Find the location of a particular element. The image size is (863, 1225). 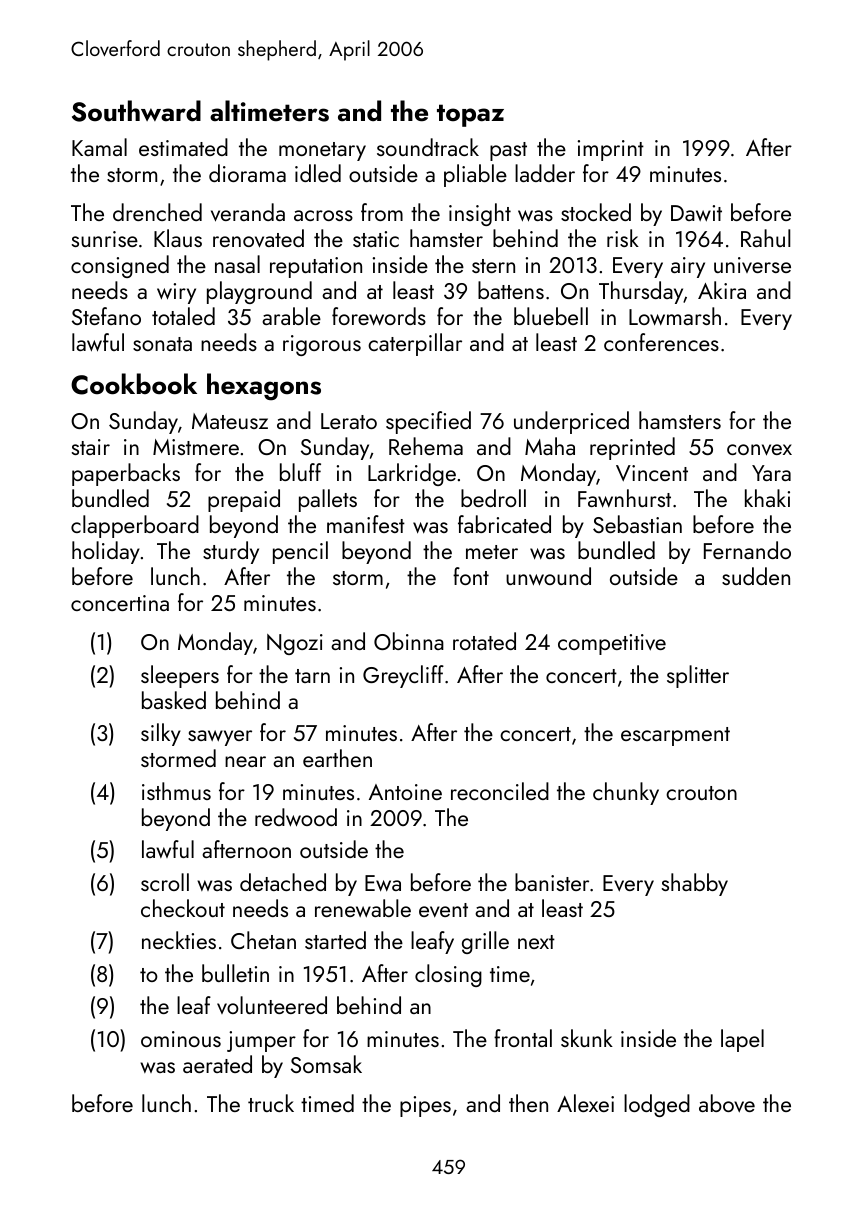

Southward is located at coordinates (136, 111).
